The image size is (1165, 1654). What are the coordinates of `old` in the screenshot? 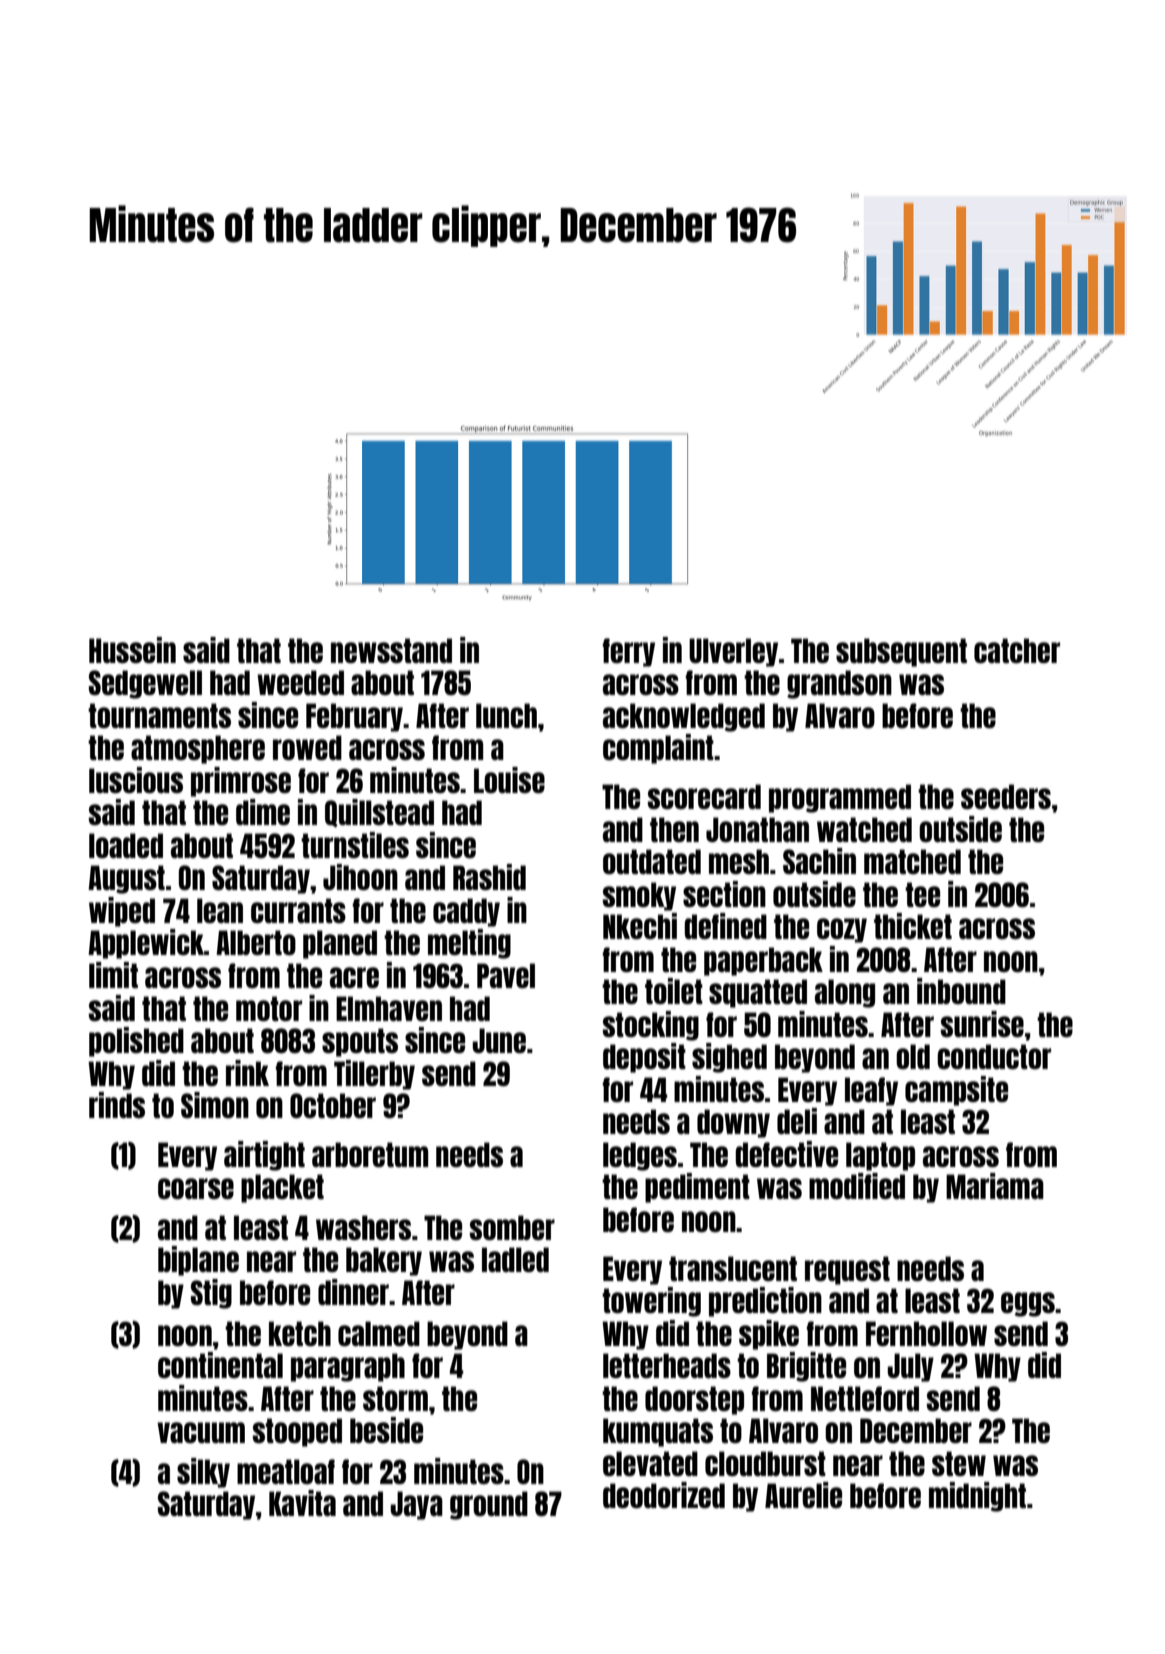 It's located at (913, 1056).
